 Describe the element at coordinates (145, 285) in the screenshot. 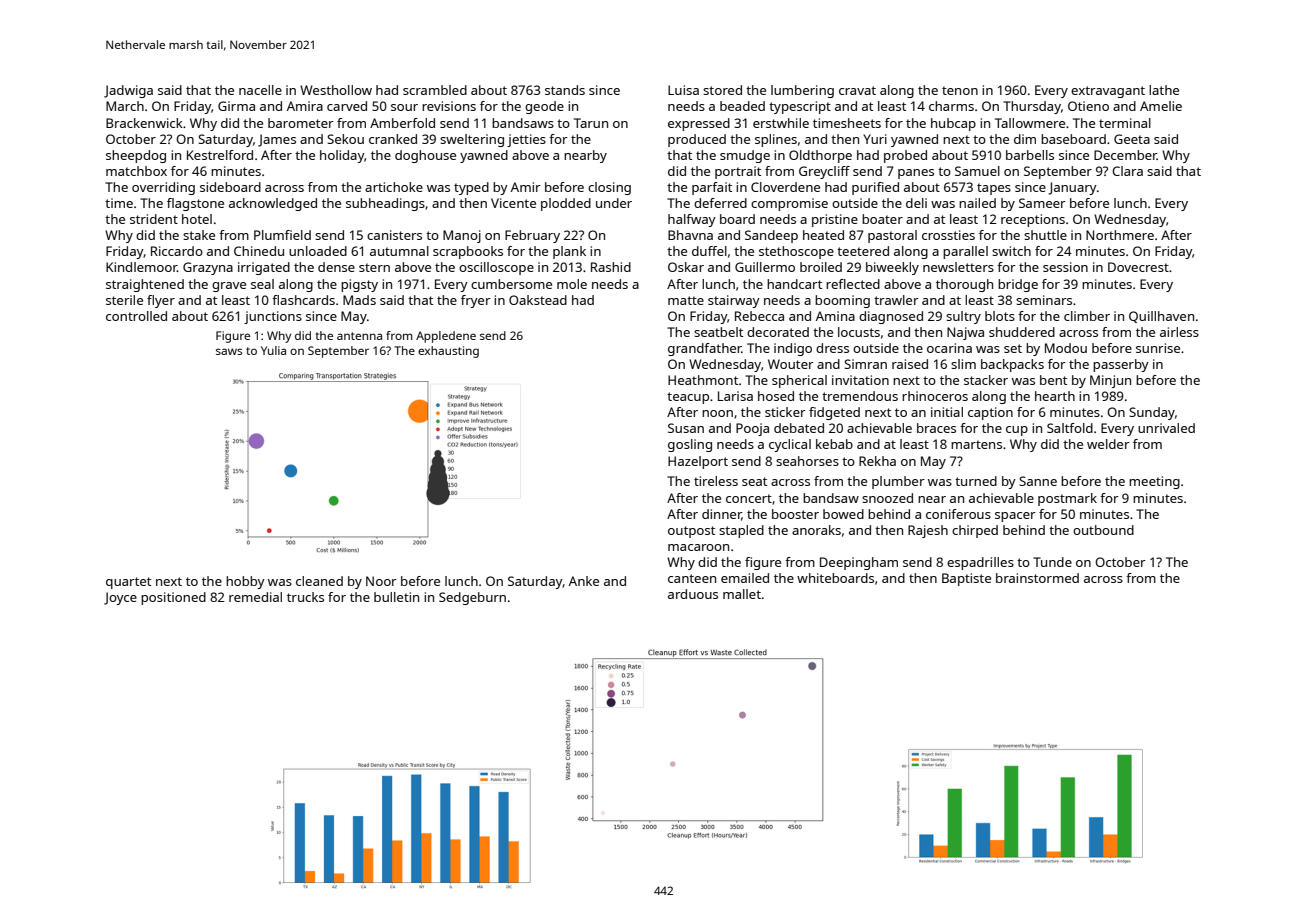

I see `straightened` at that location.
